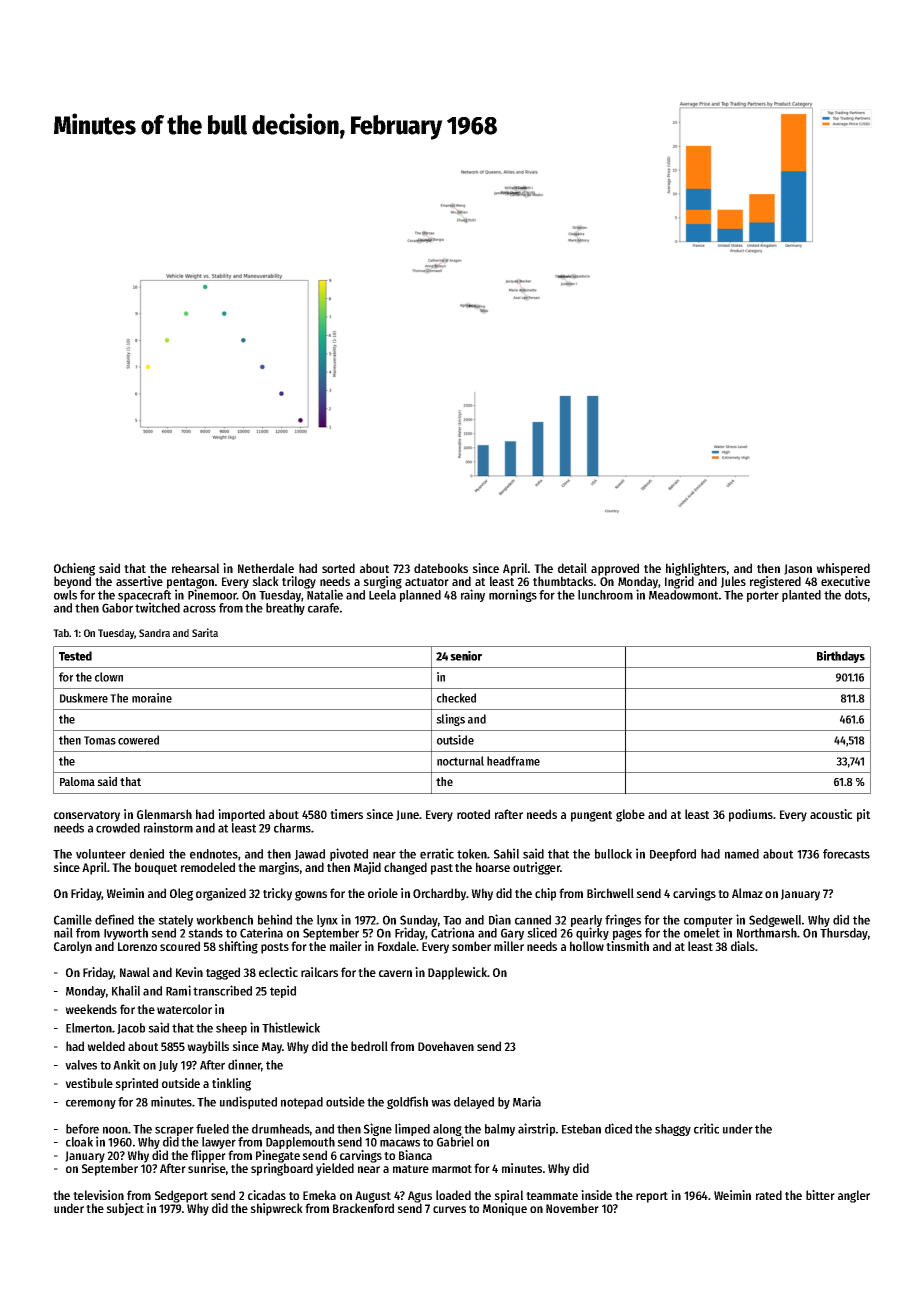 This screenshot has height=1308, width=924. I want to click on Esteban, so click(581, 1129).
